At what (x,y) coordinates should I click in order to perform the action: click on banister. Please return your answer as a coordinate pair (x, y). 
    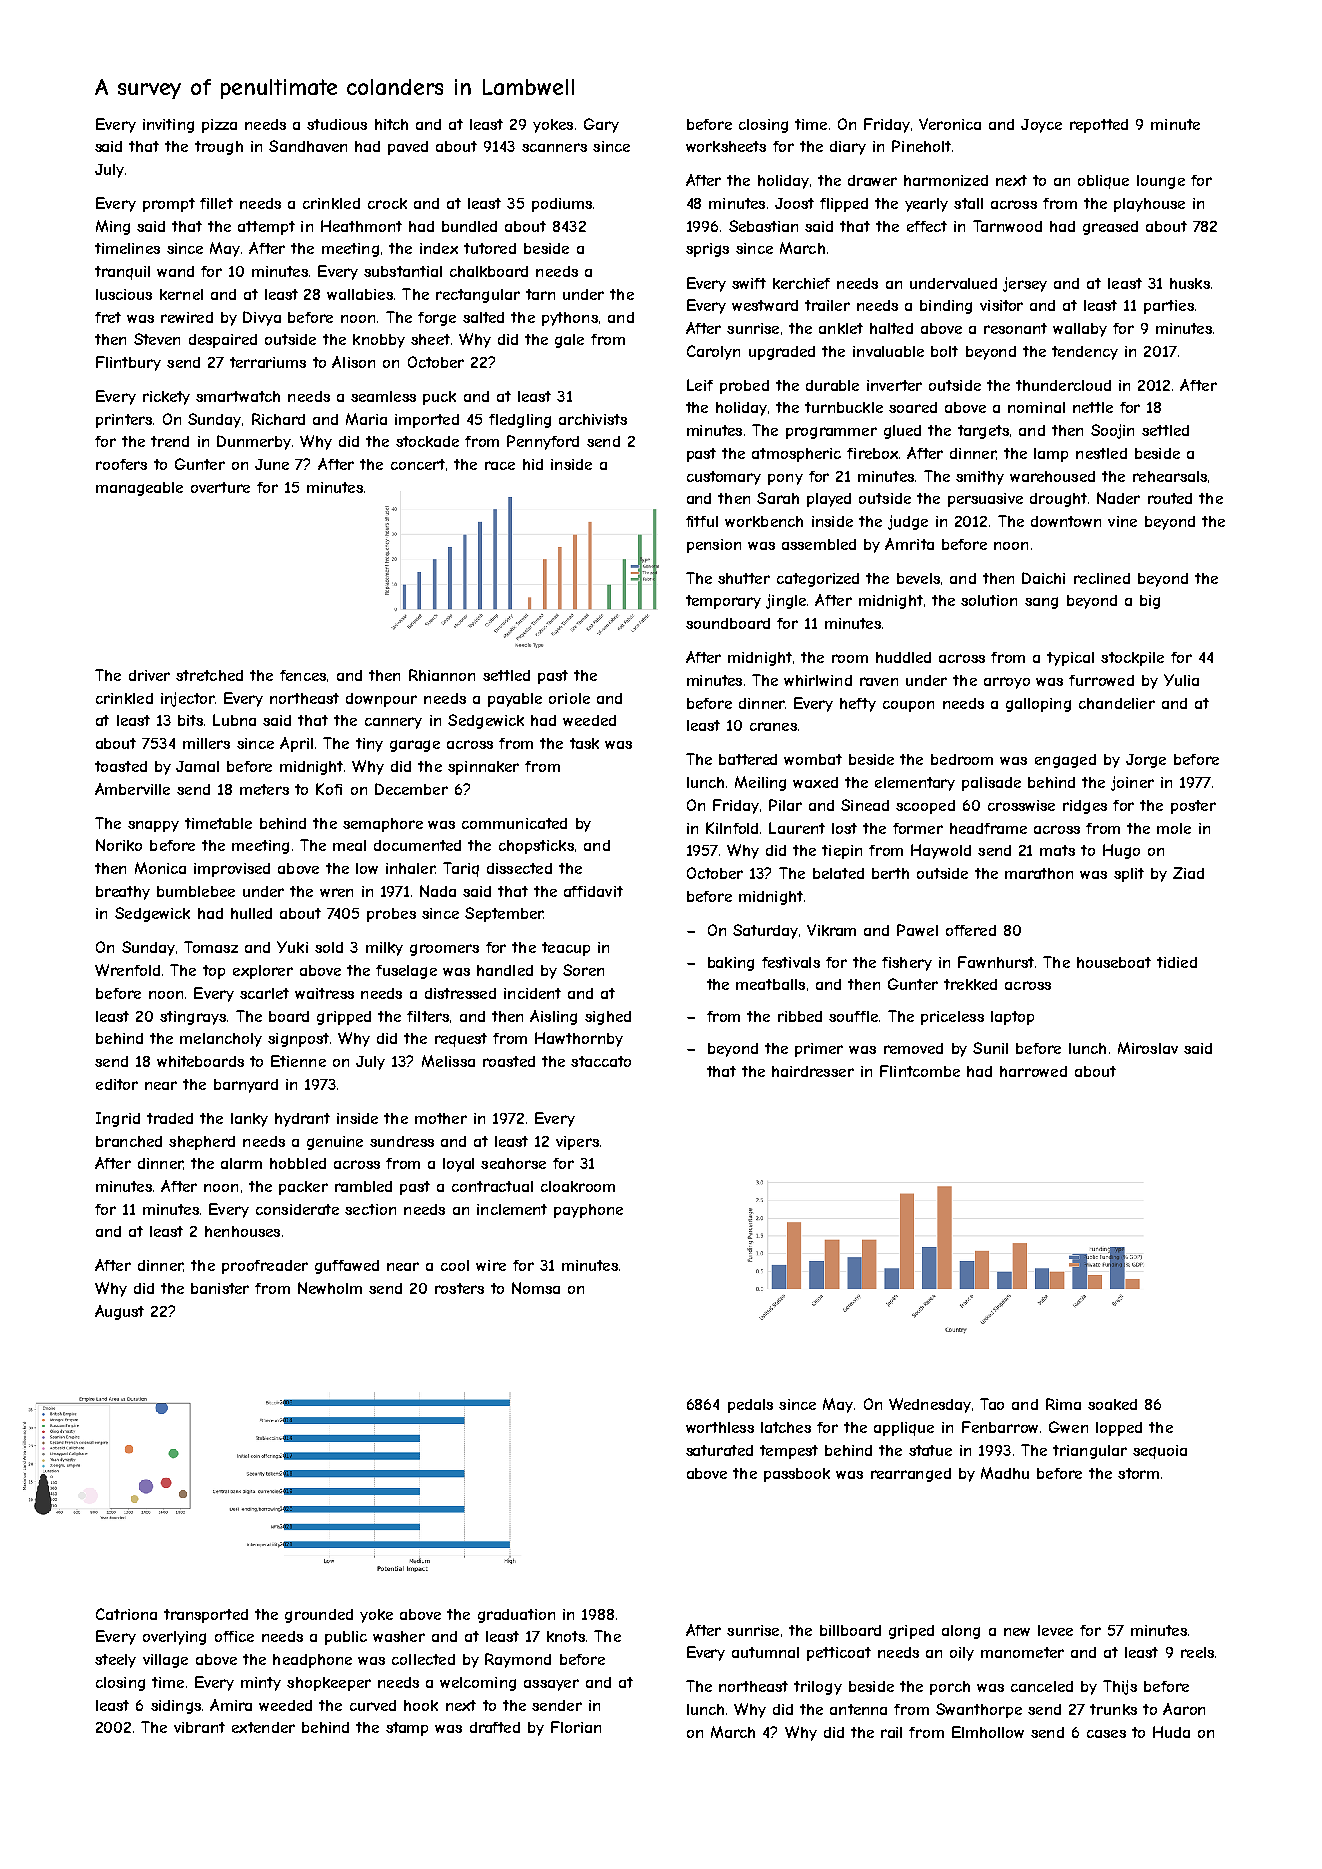
    Looking at the image, I should click on (220, 1288).
